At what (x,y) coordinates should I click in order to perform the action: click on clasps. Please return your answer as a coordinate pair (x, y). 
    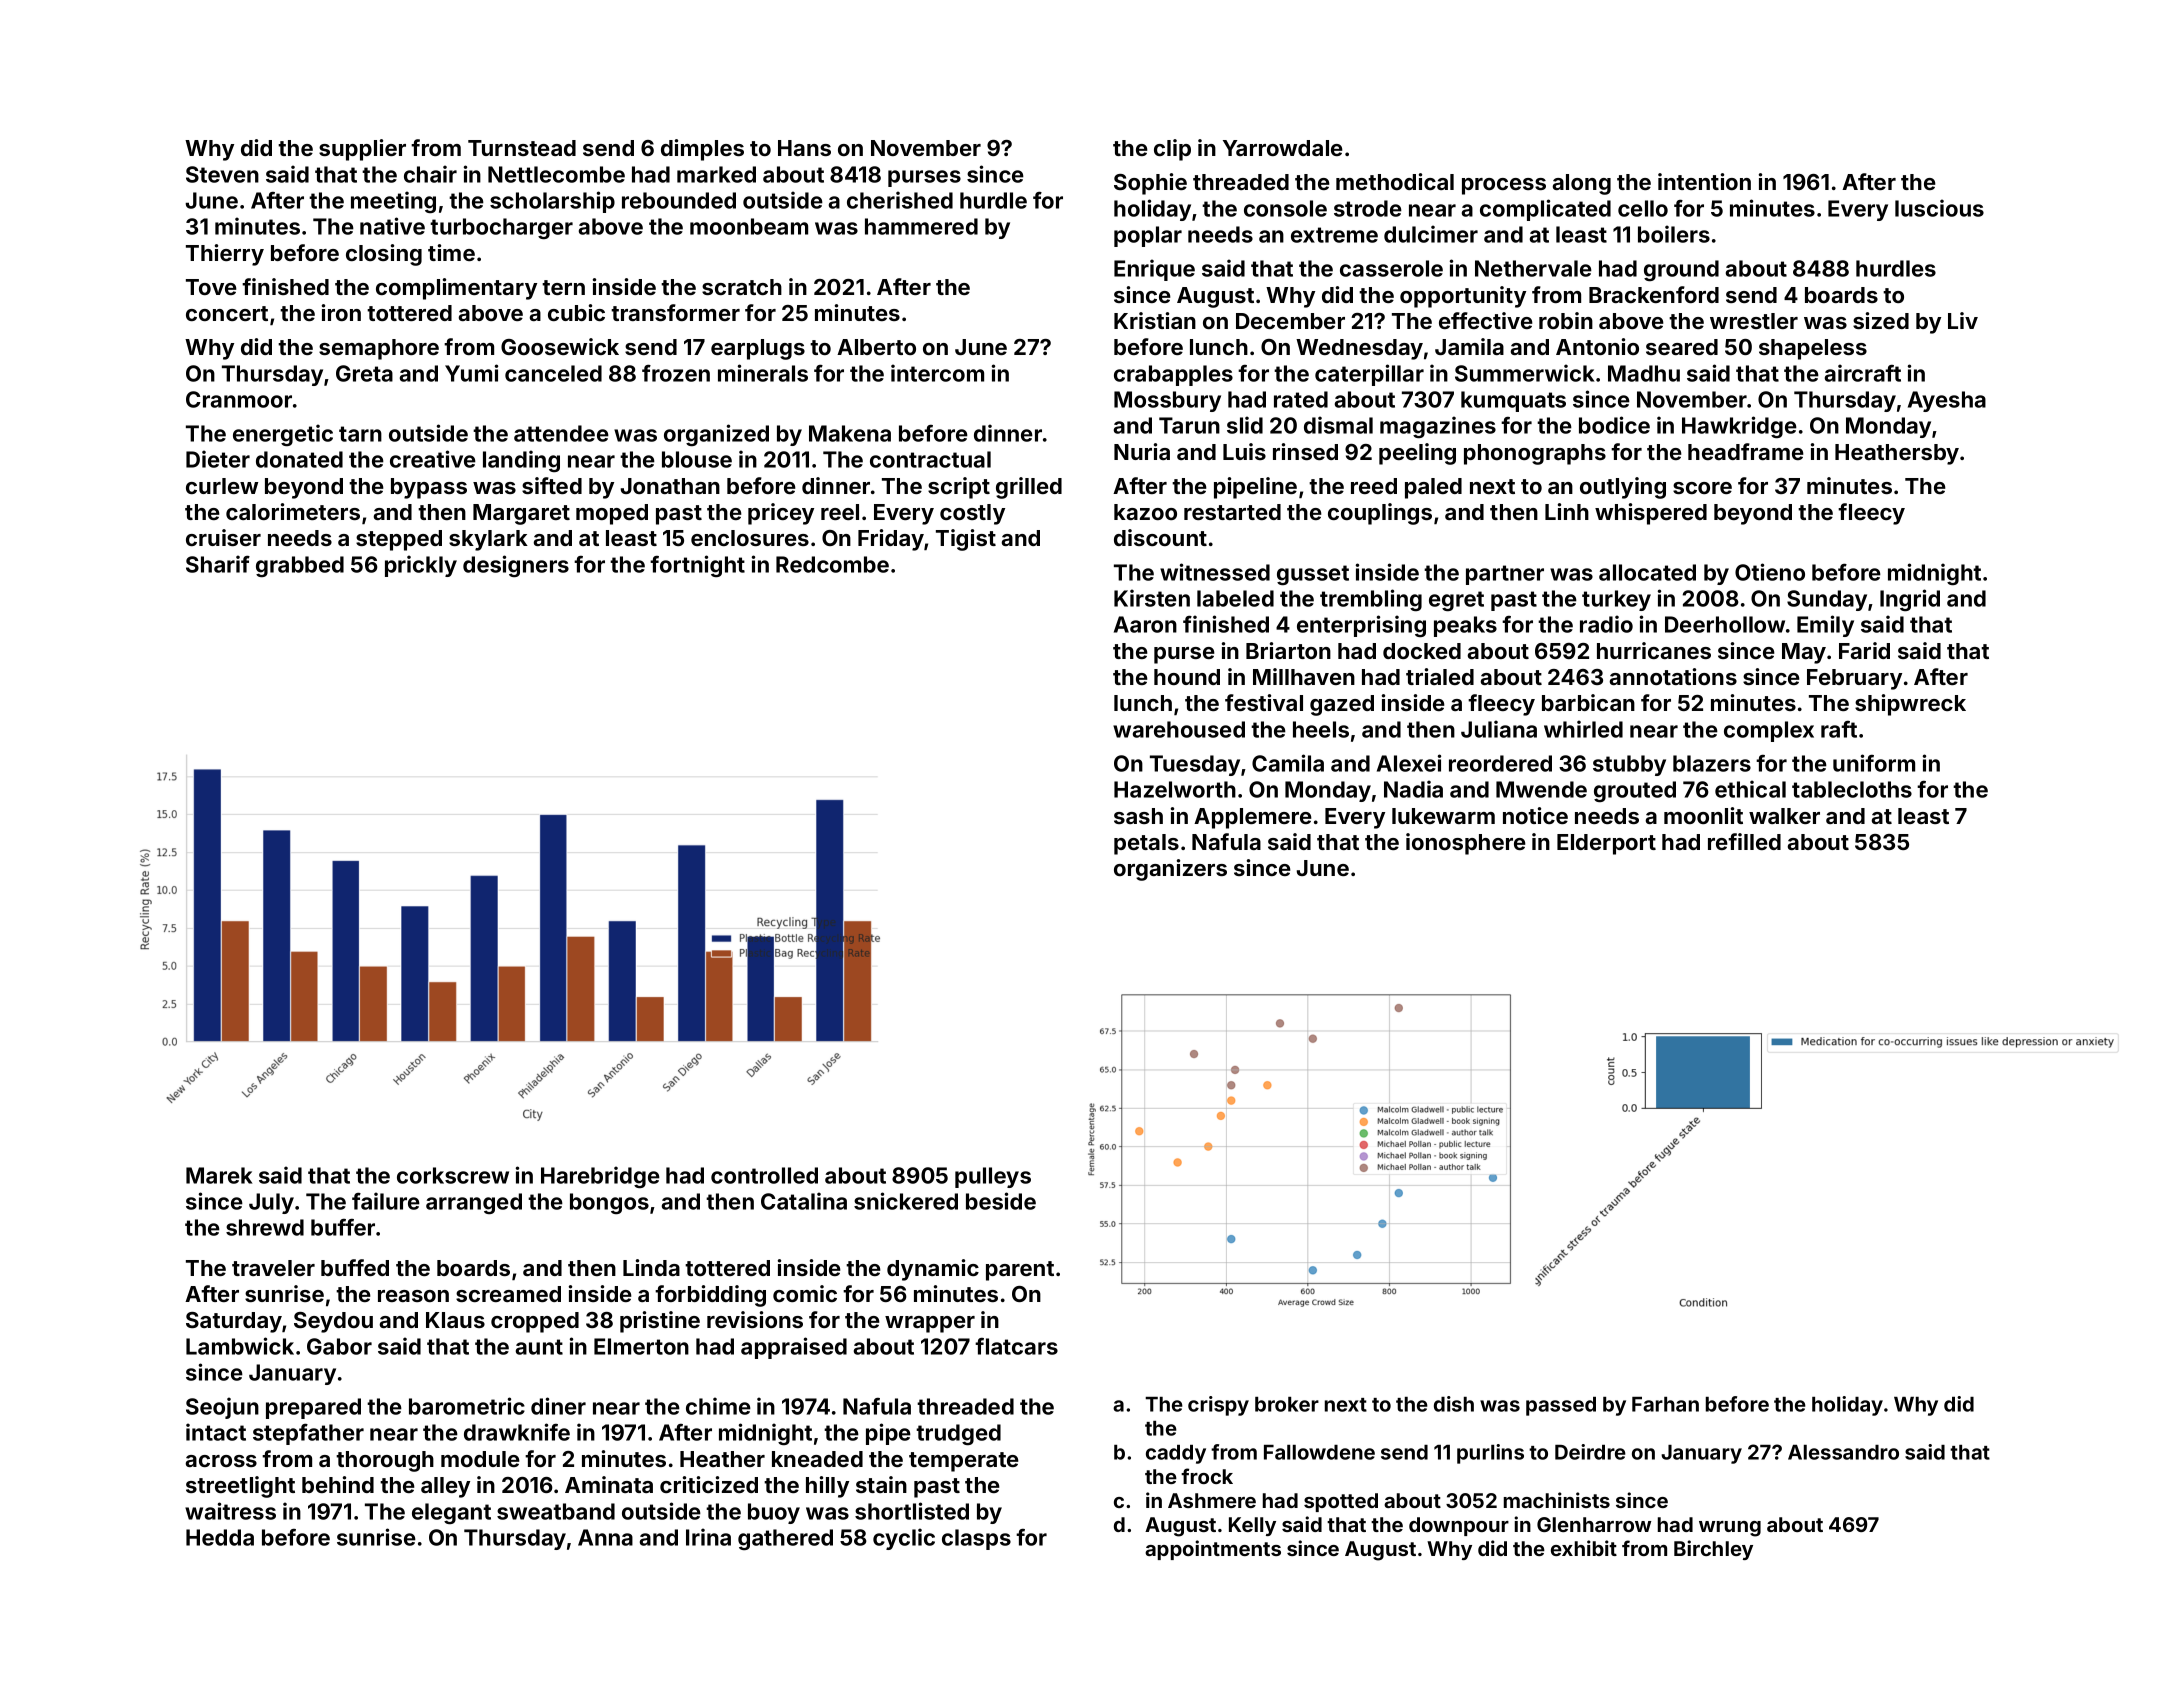
    Looking at the image, I should click on (976, 1539).
